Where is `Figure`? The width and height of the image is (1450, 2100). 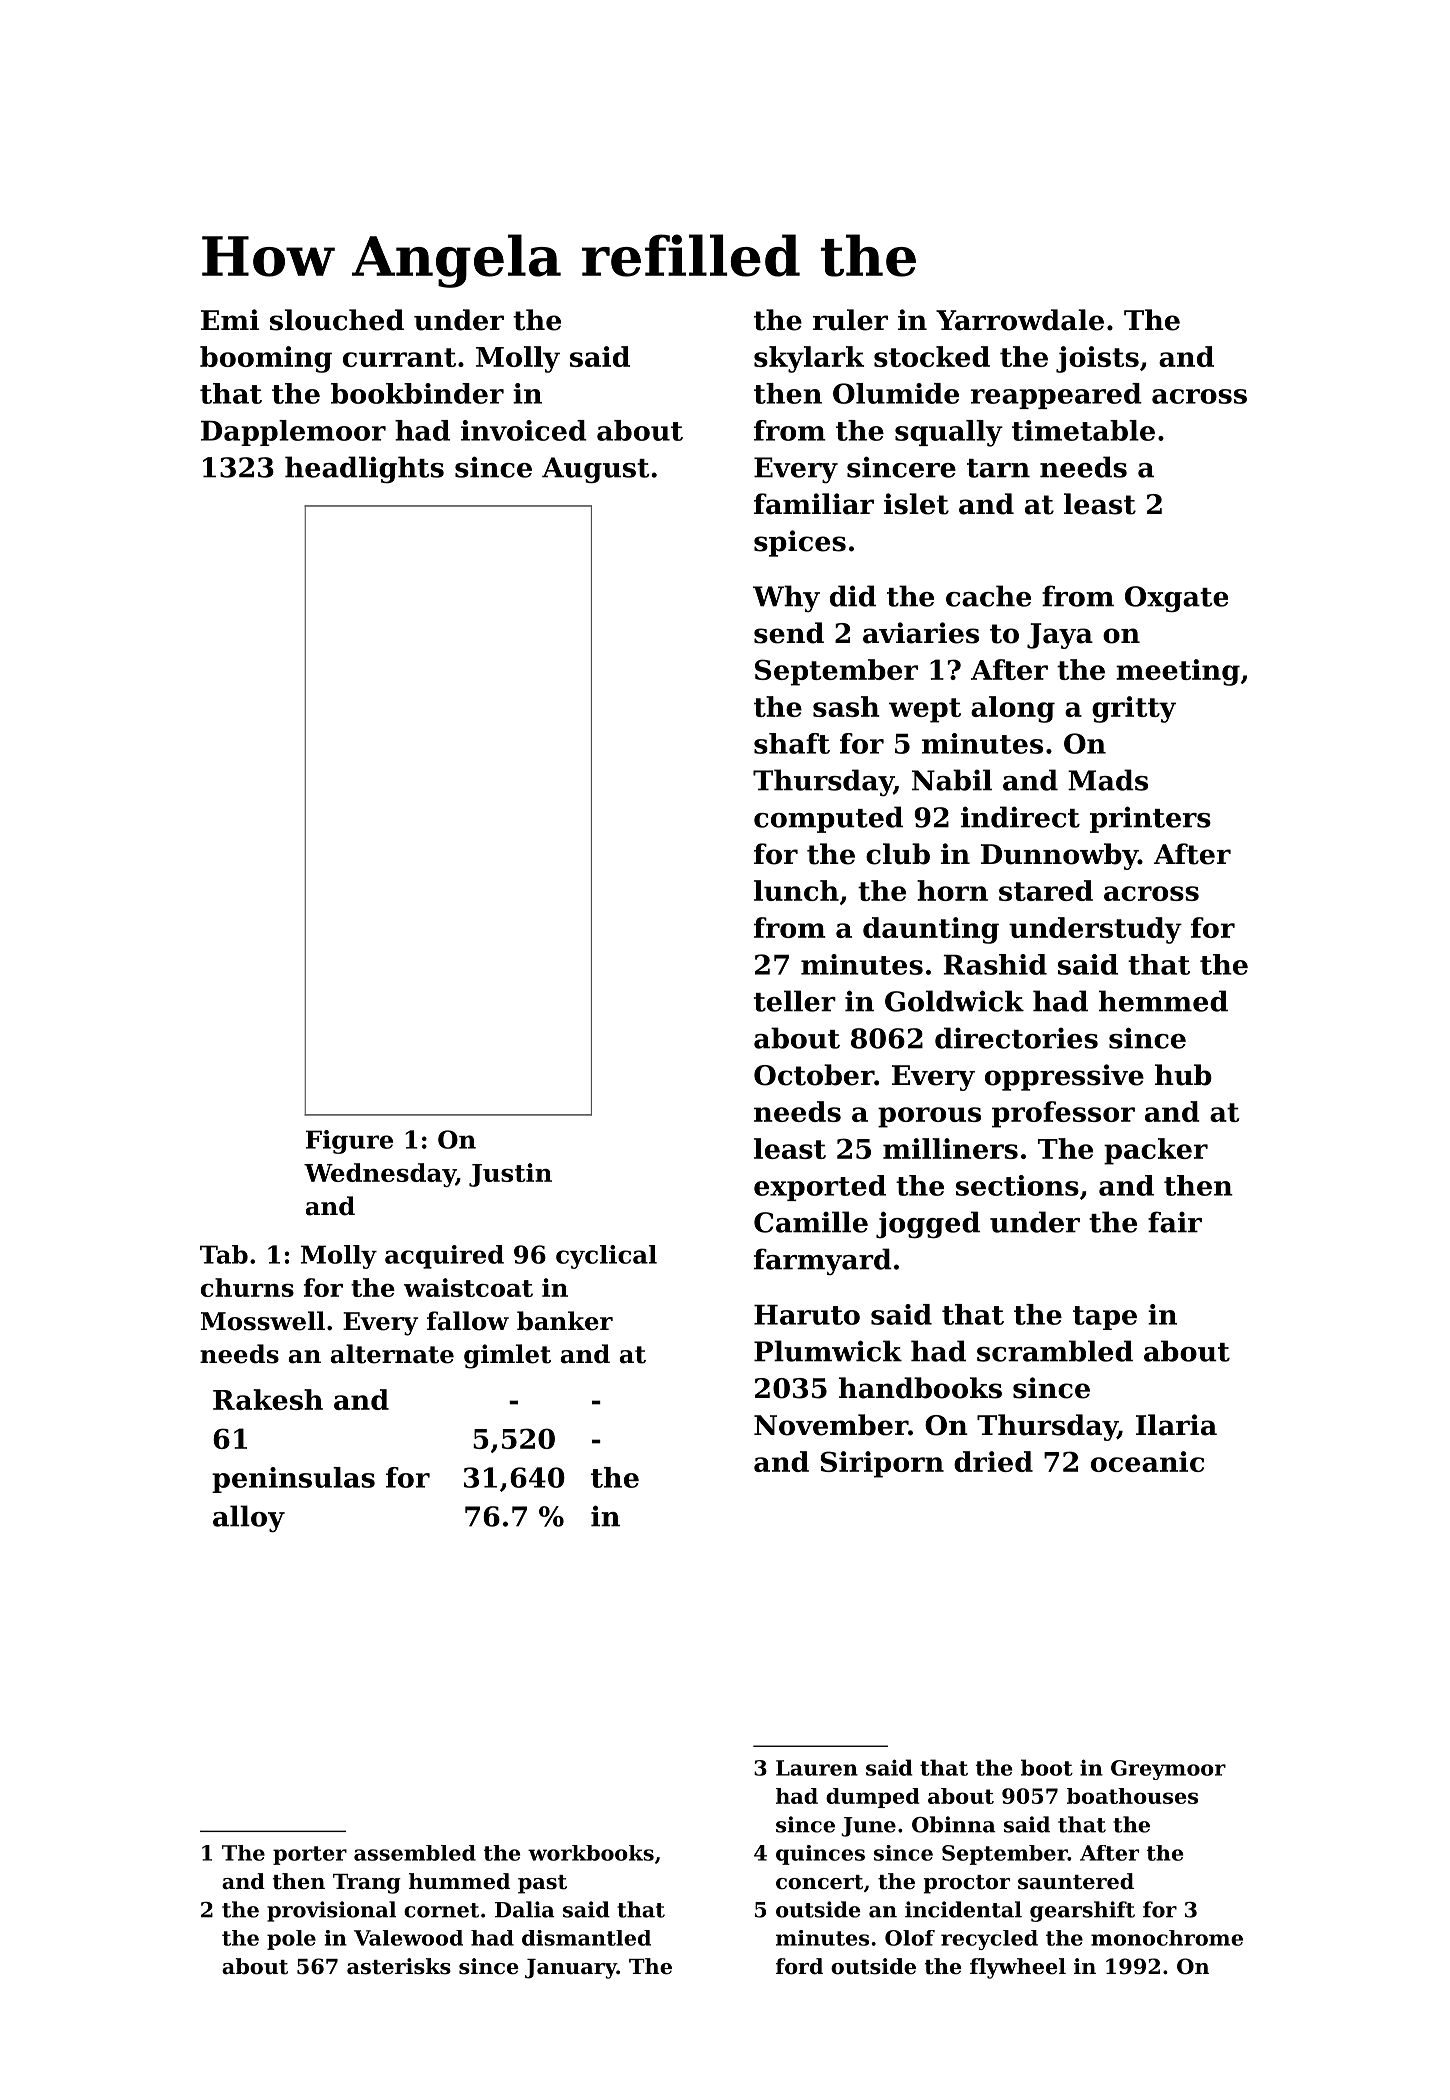
Figure is located at coordinates (349, 1142).
